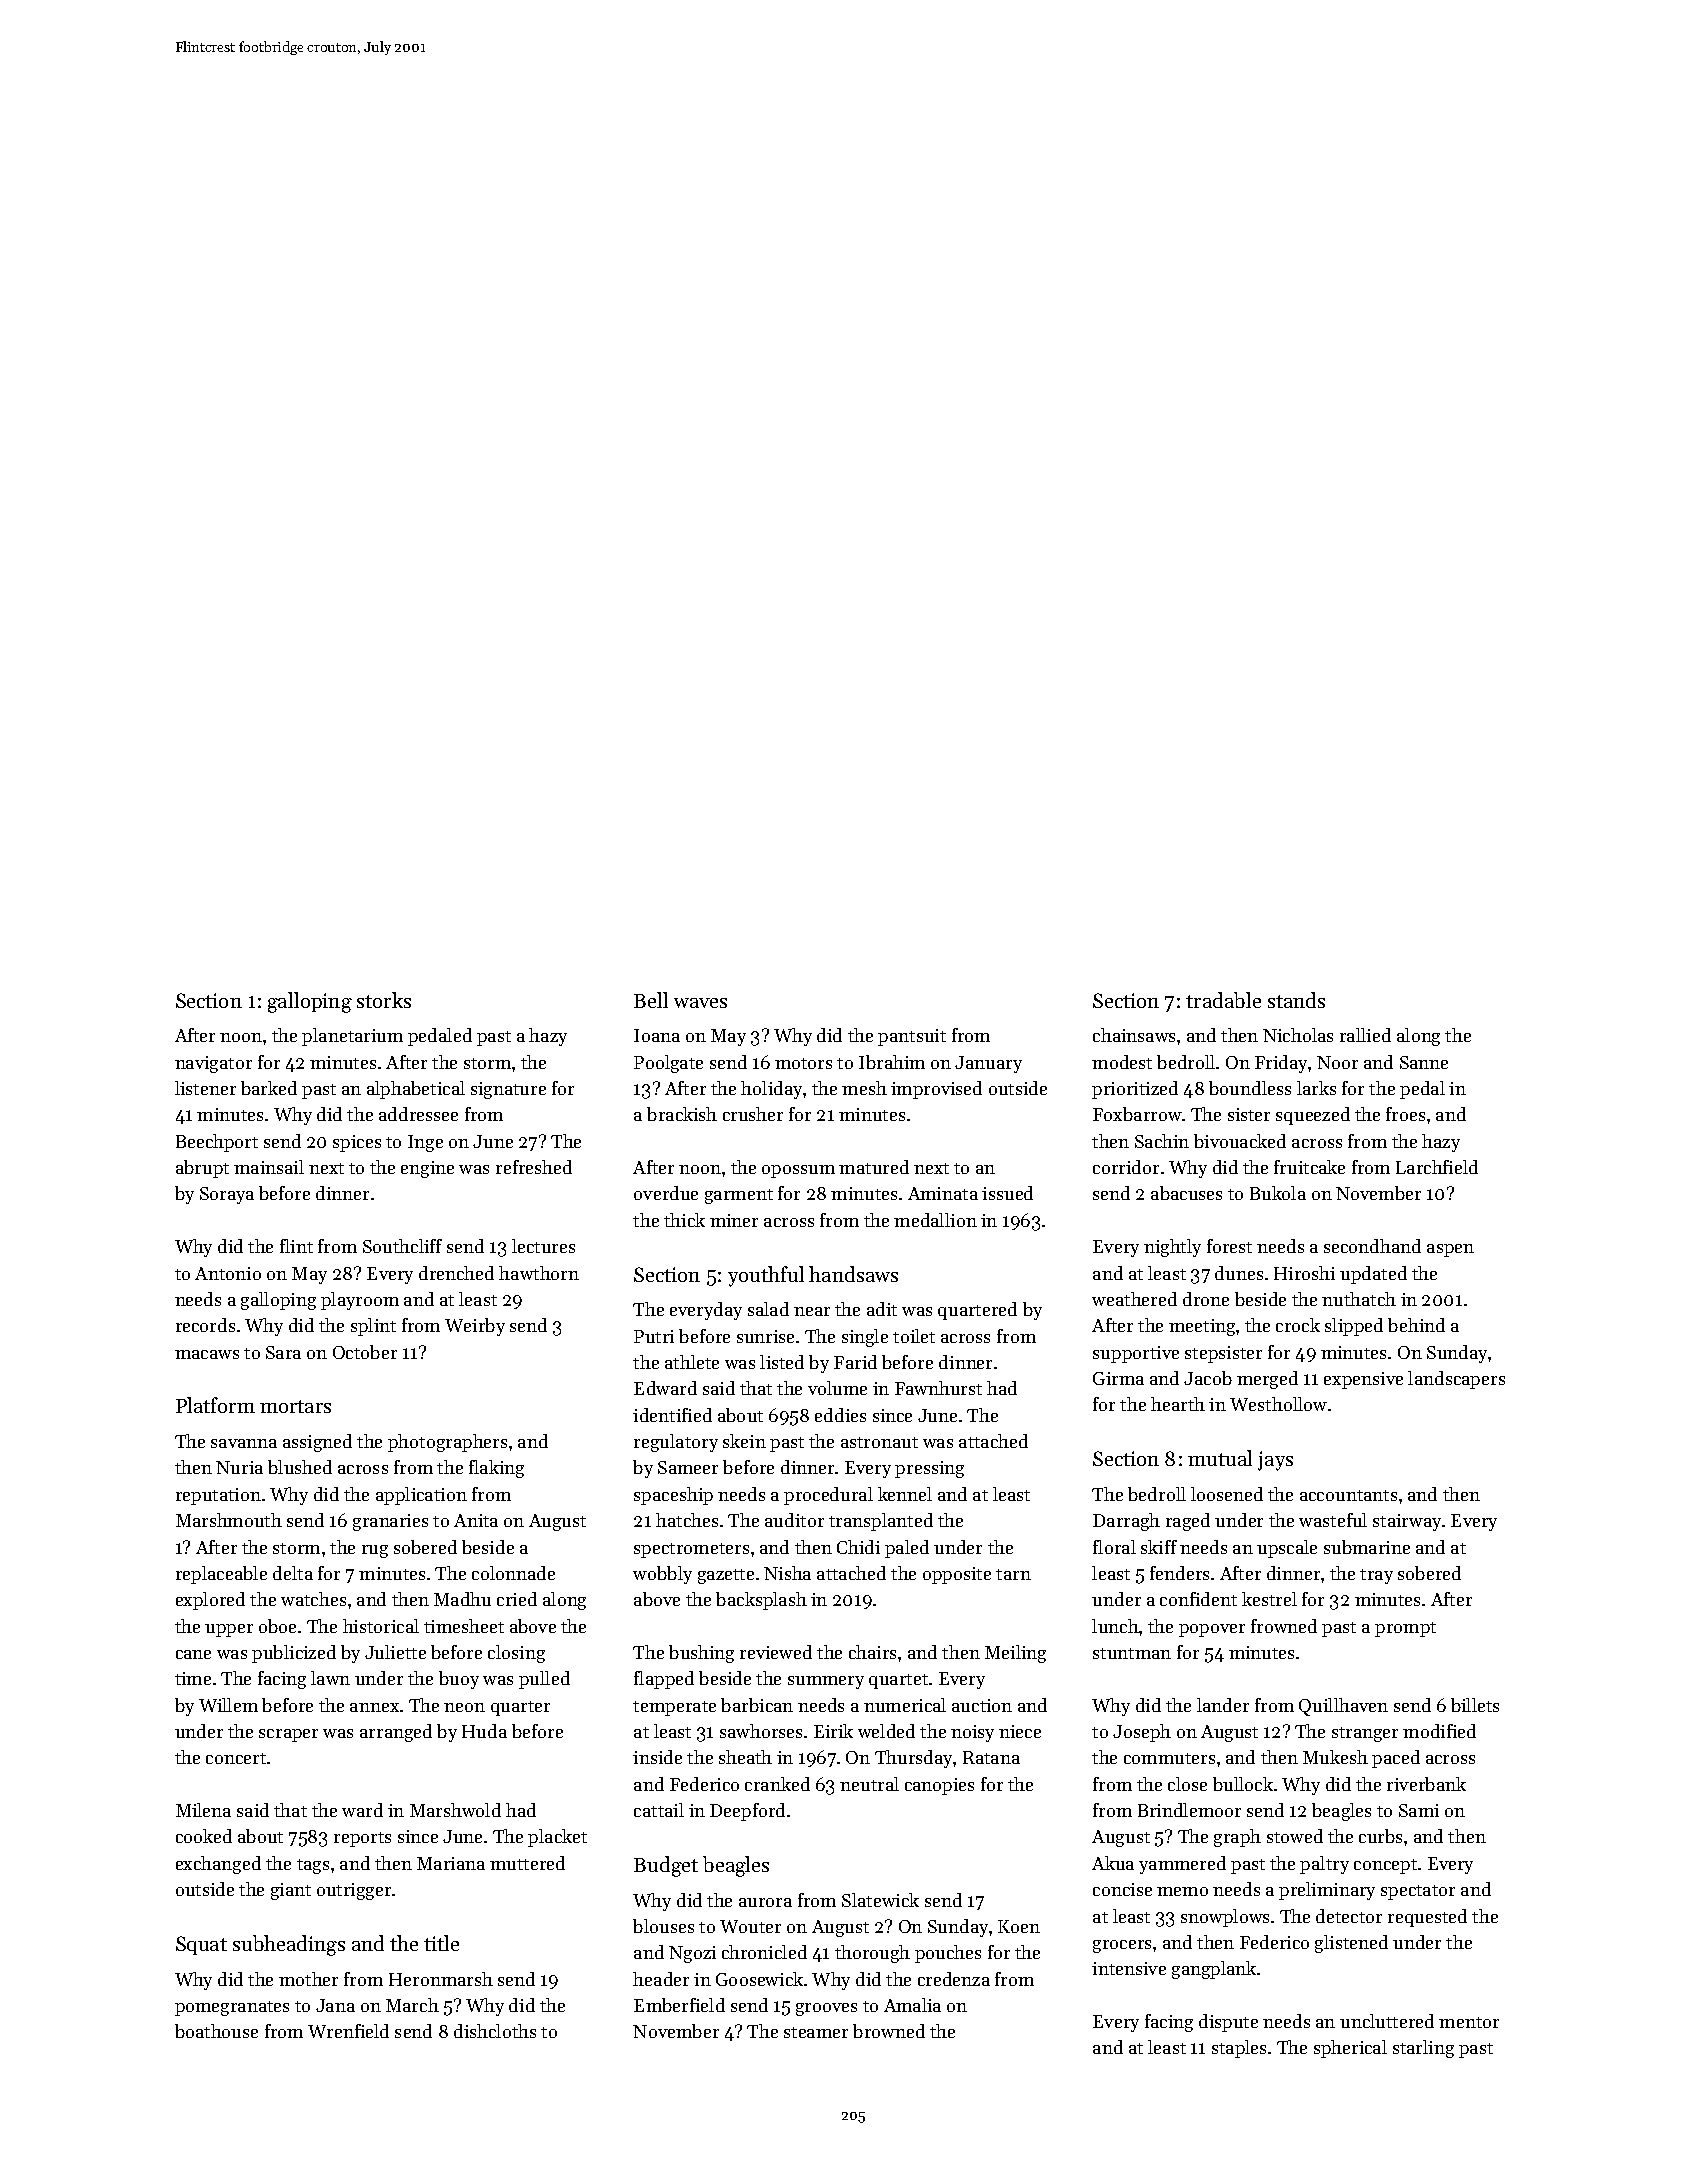 The height and width of the screenshot is (2178, 1683). I want to click on auction, so click(982, 1705).
